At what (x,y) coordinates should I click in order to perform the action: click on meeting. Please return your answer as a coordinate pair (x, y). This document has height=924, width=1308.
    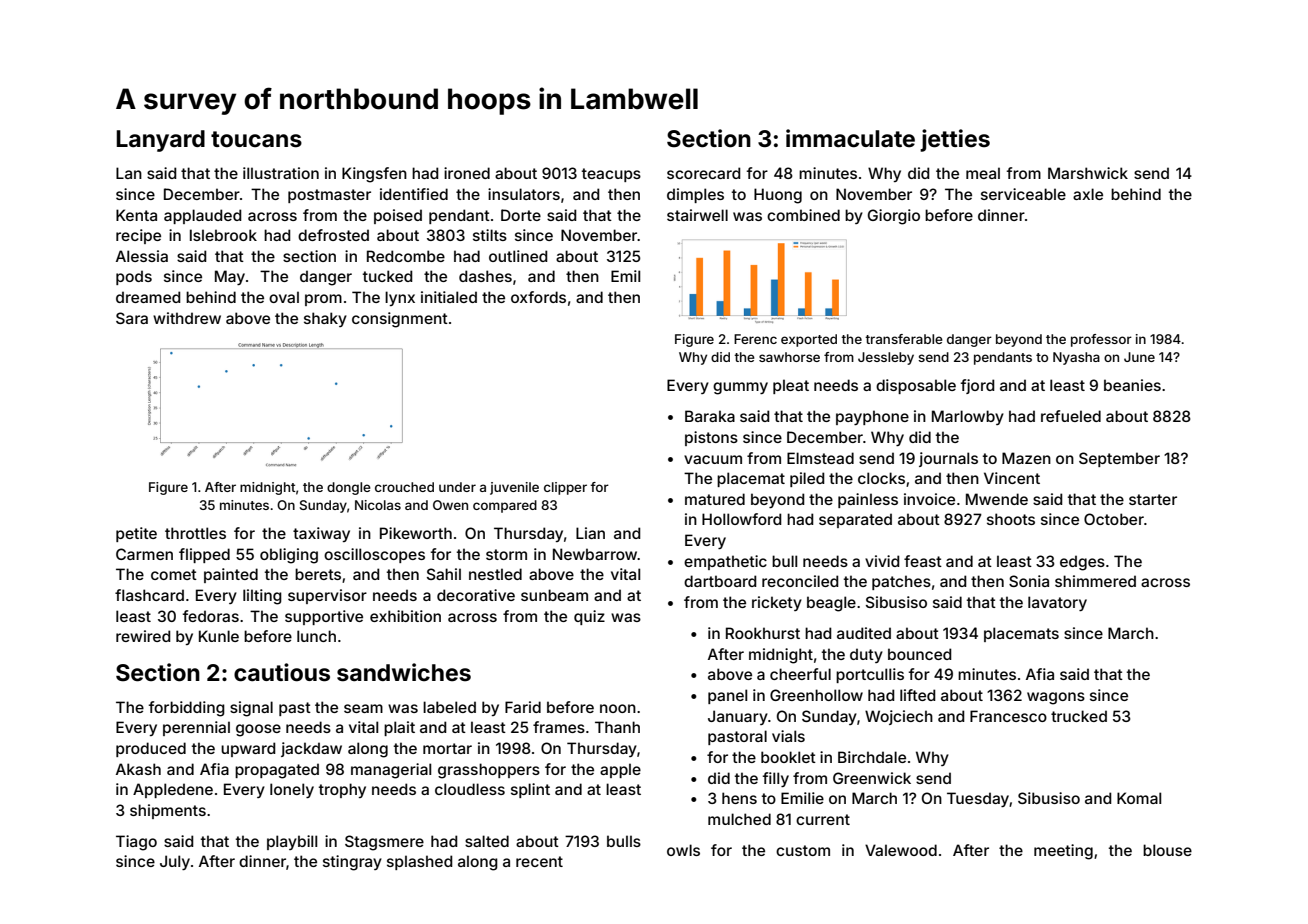
    Looking at the image, I should click on (1063, 852).
